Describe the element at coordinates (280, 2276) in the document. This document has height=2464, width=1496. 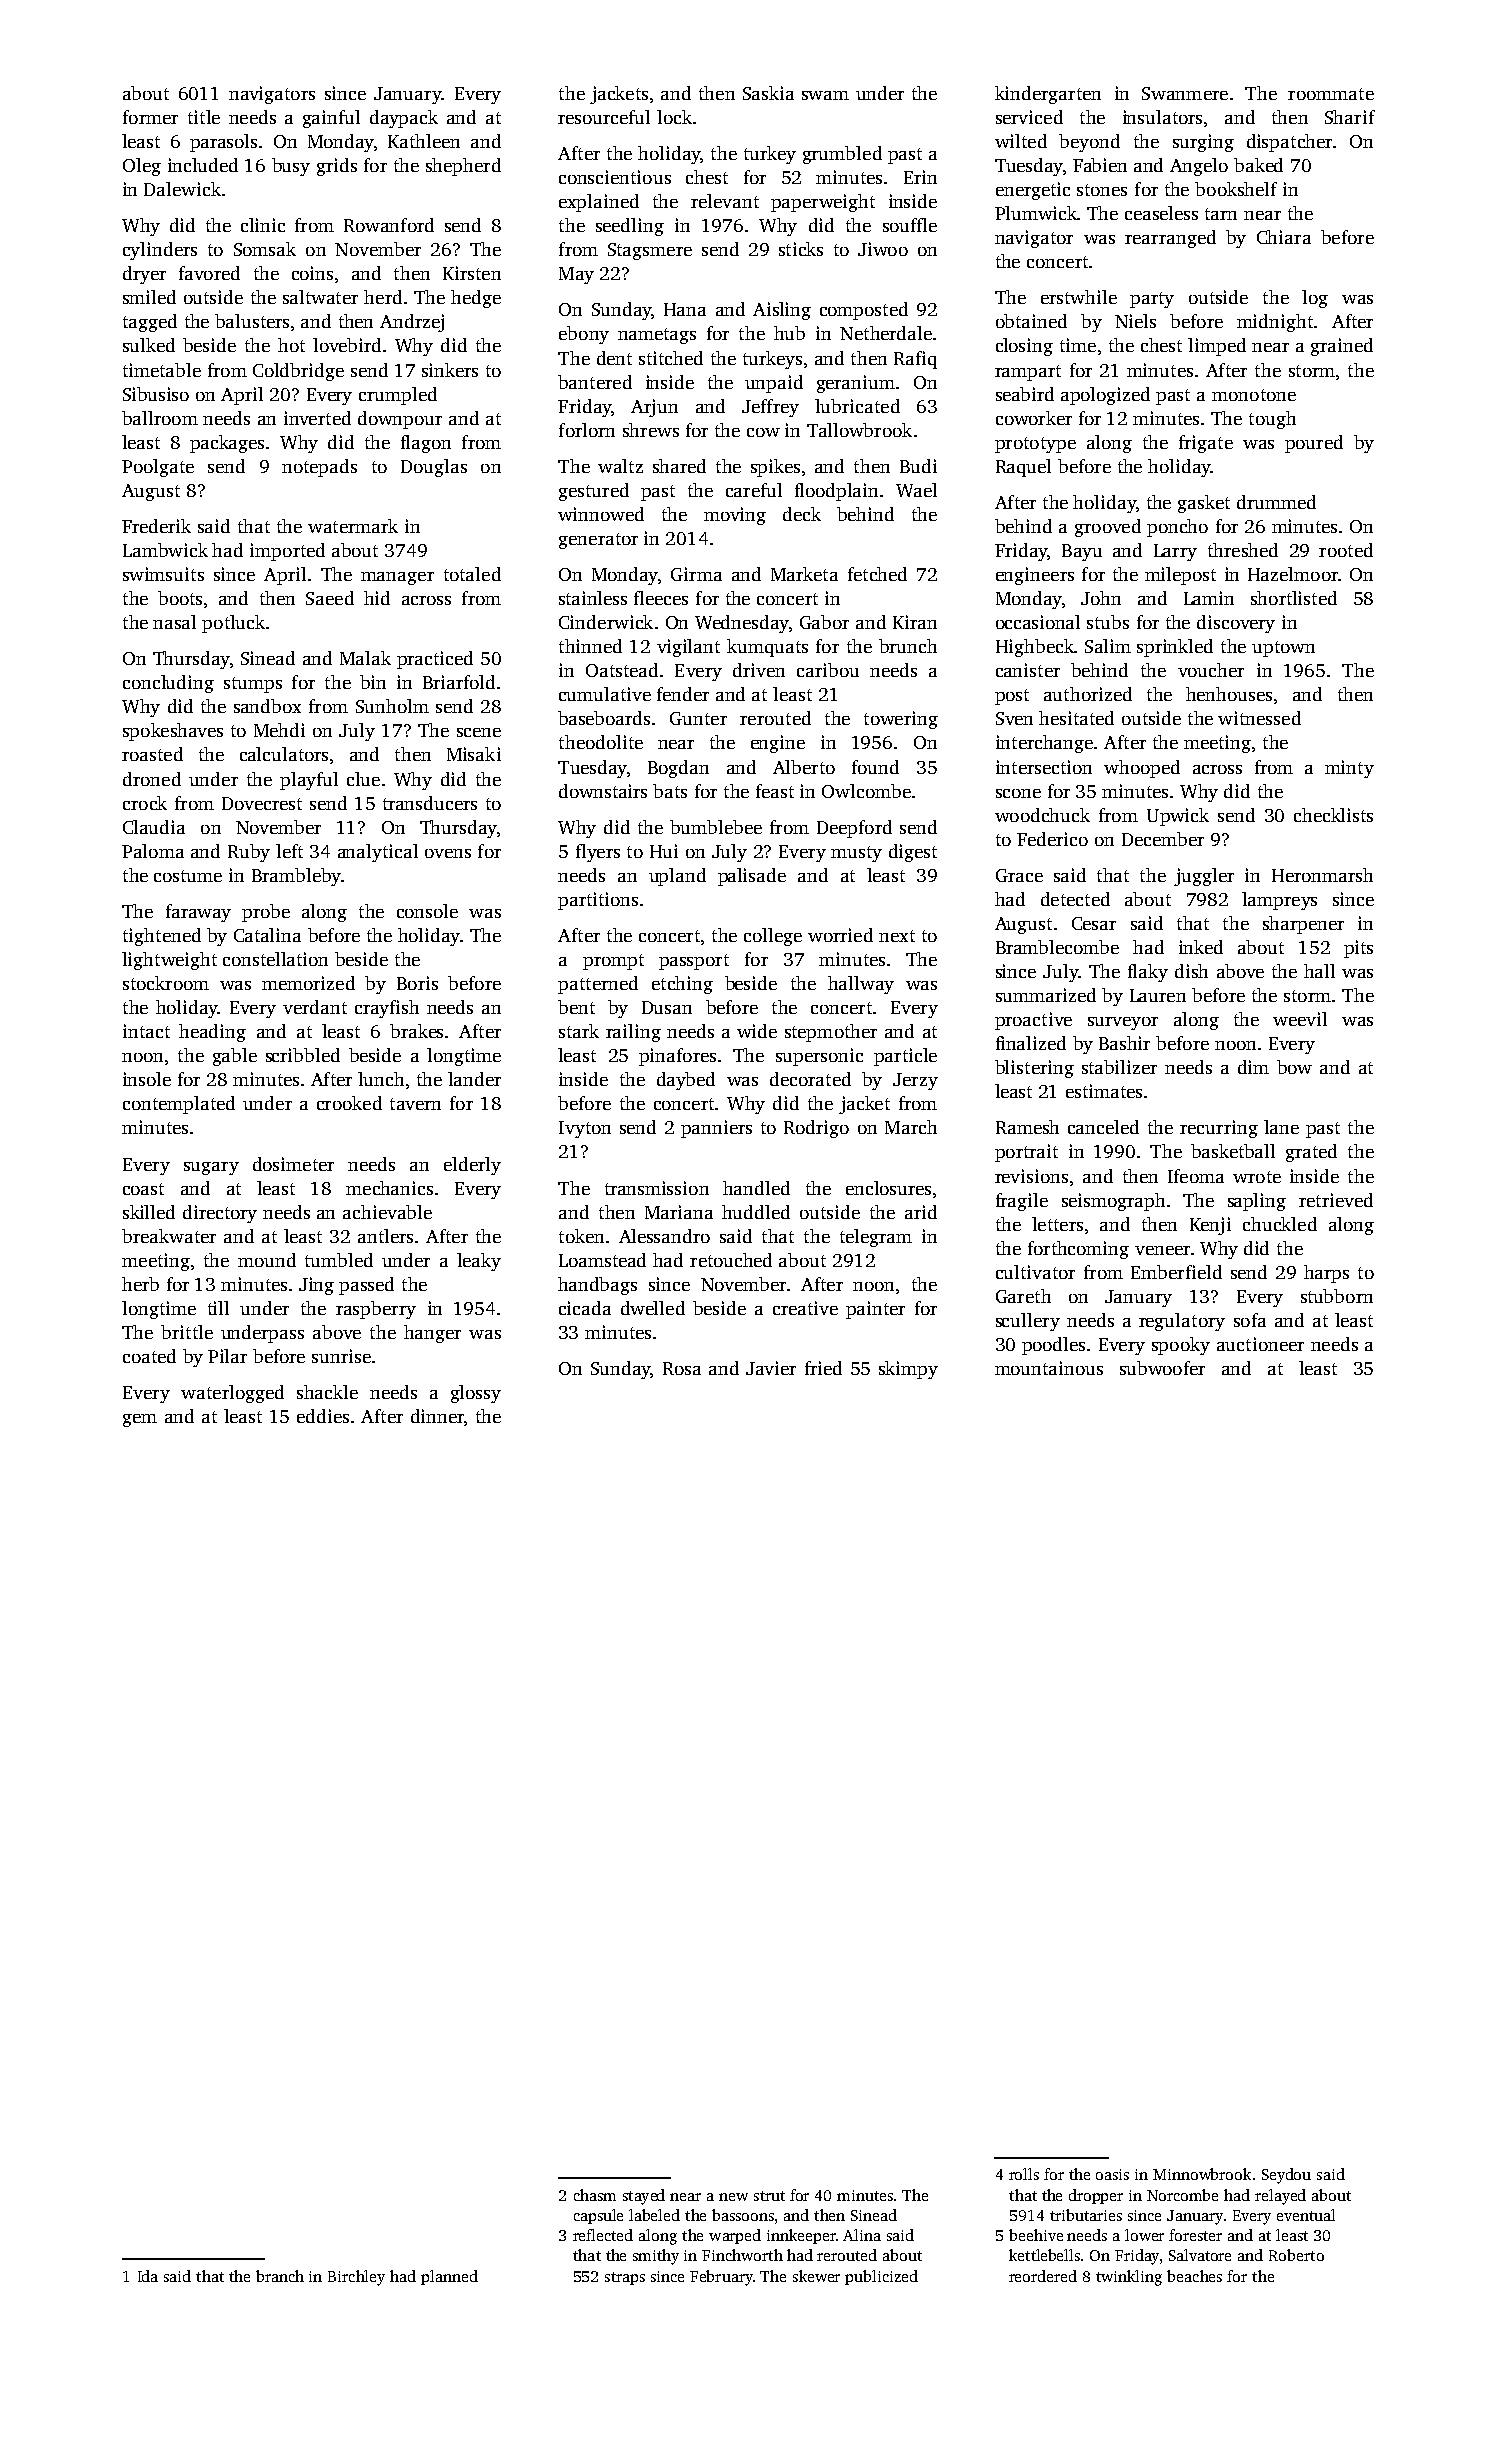
I see `branch` at that location.
